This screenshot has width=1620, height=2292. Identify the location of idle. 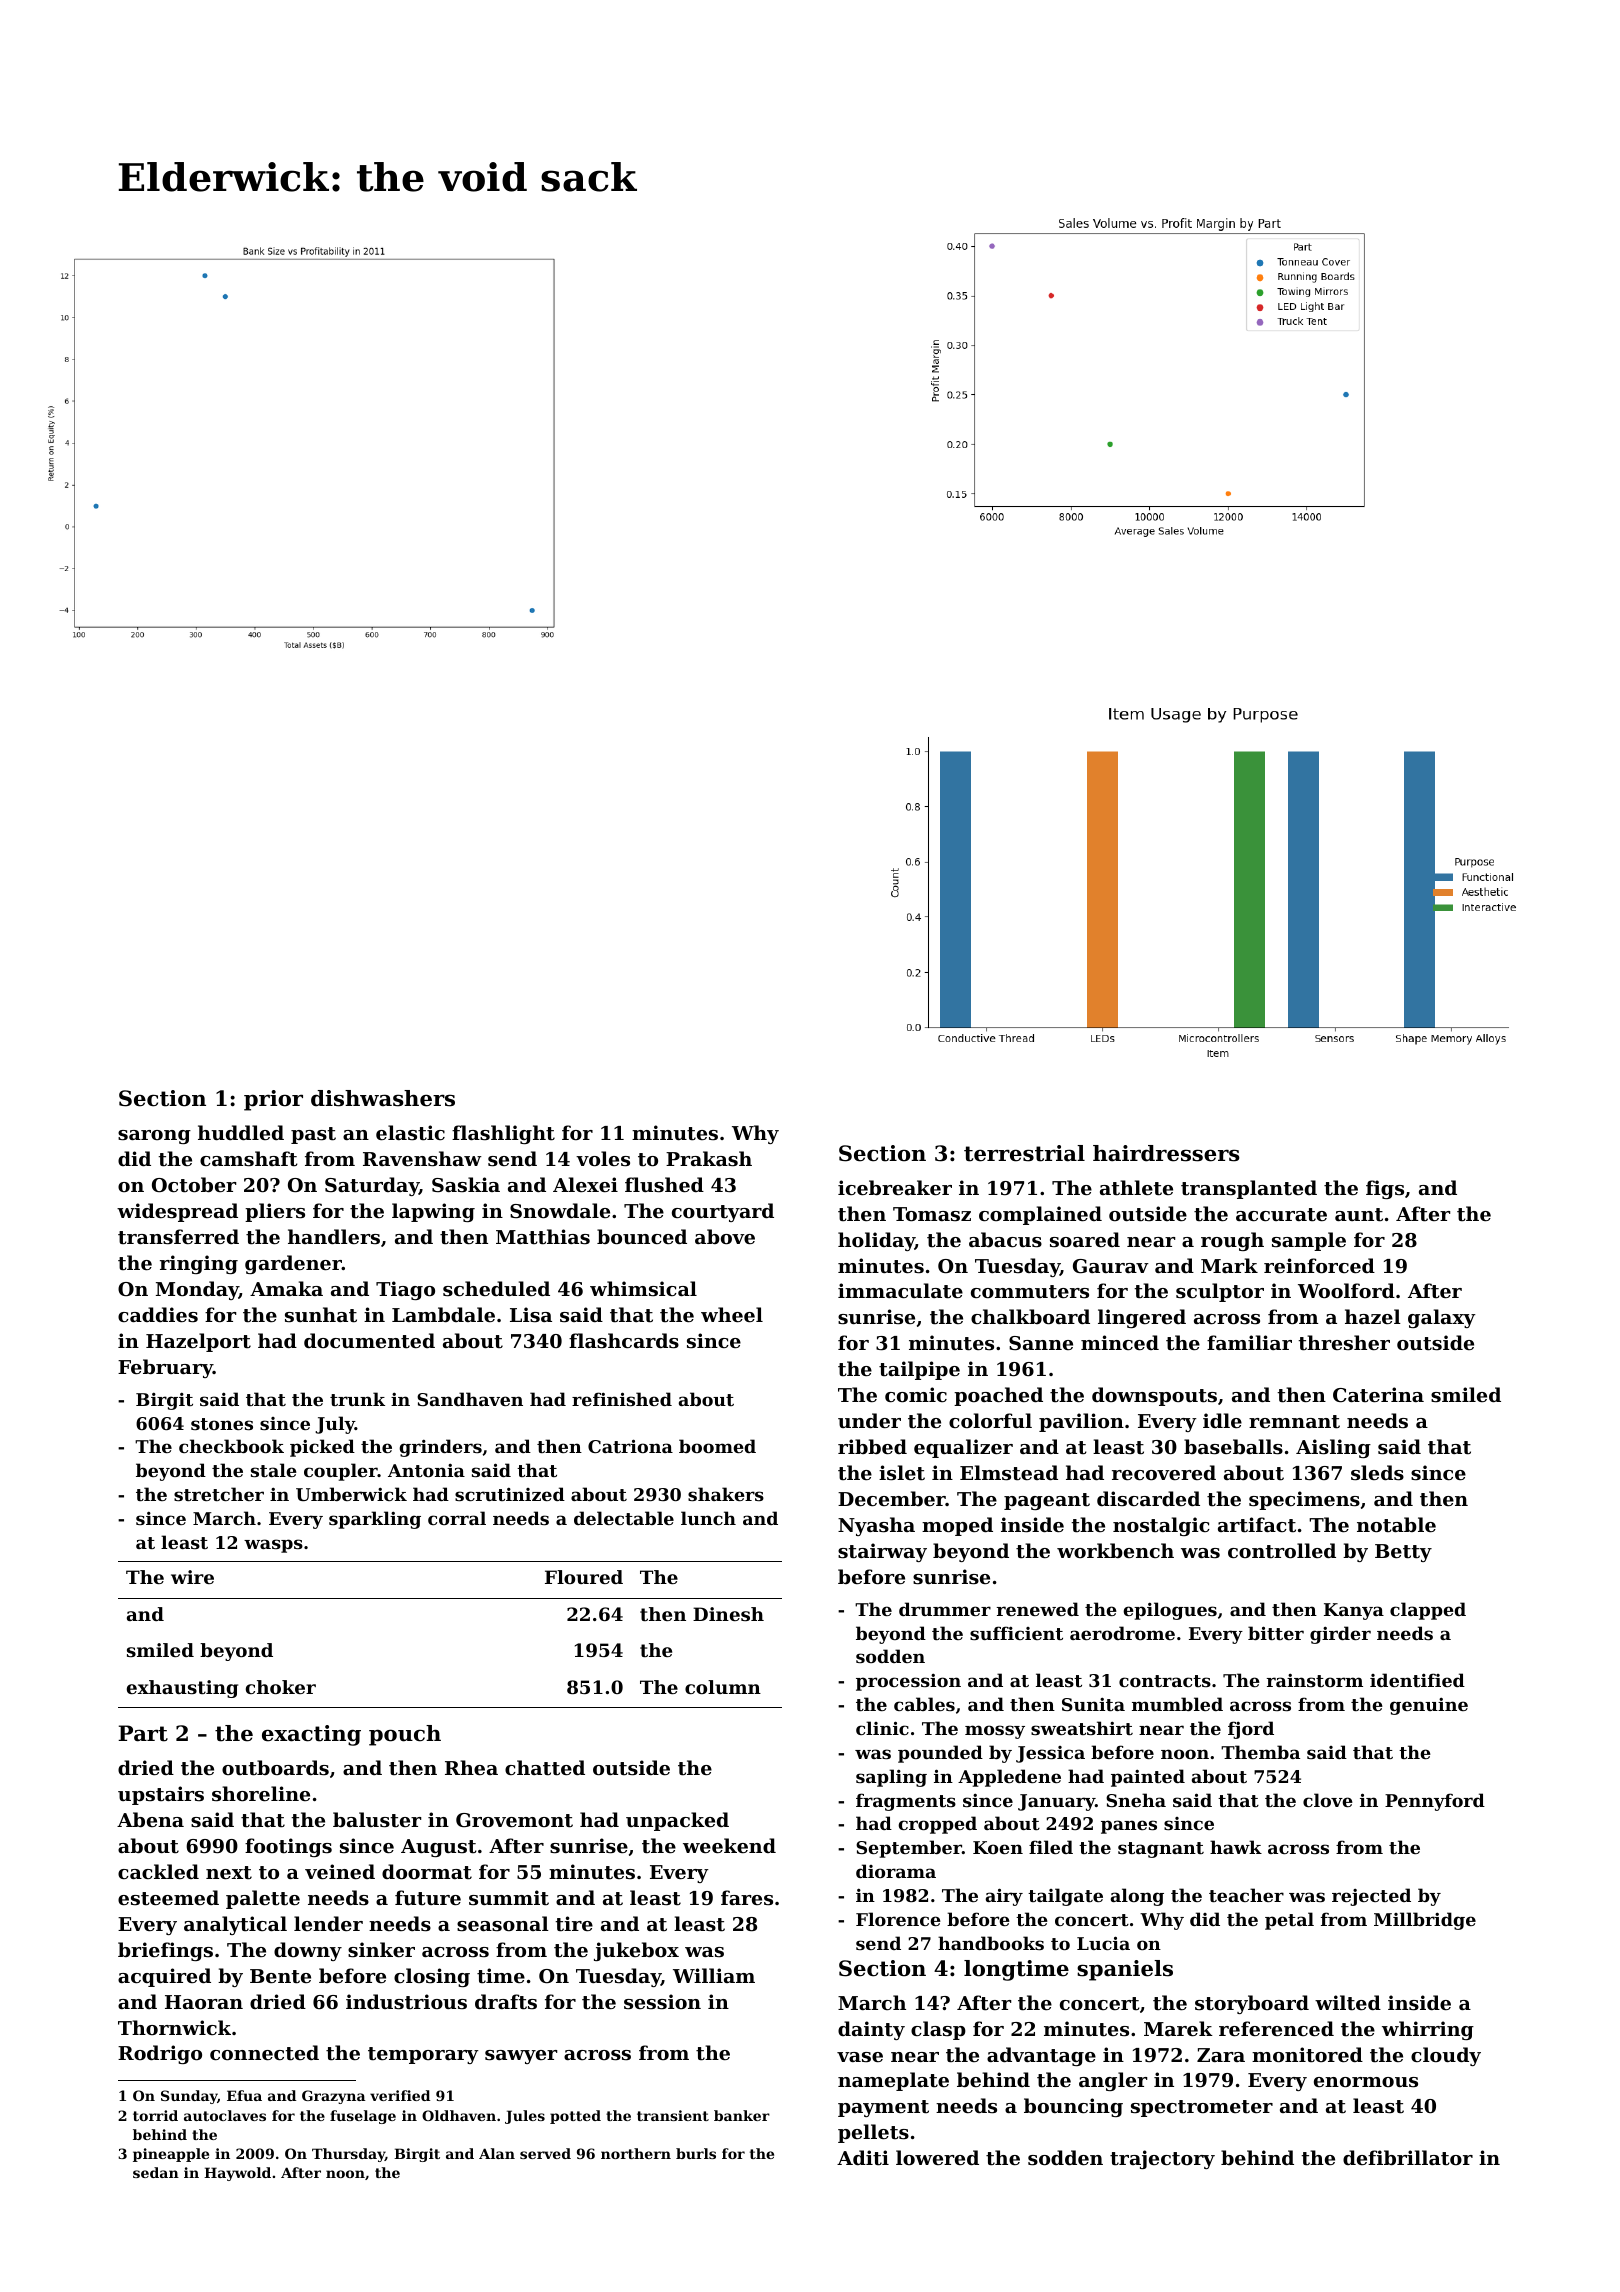
(1222, 1420).
